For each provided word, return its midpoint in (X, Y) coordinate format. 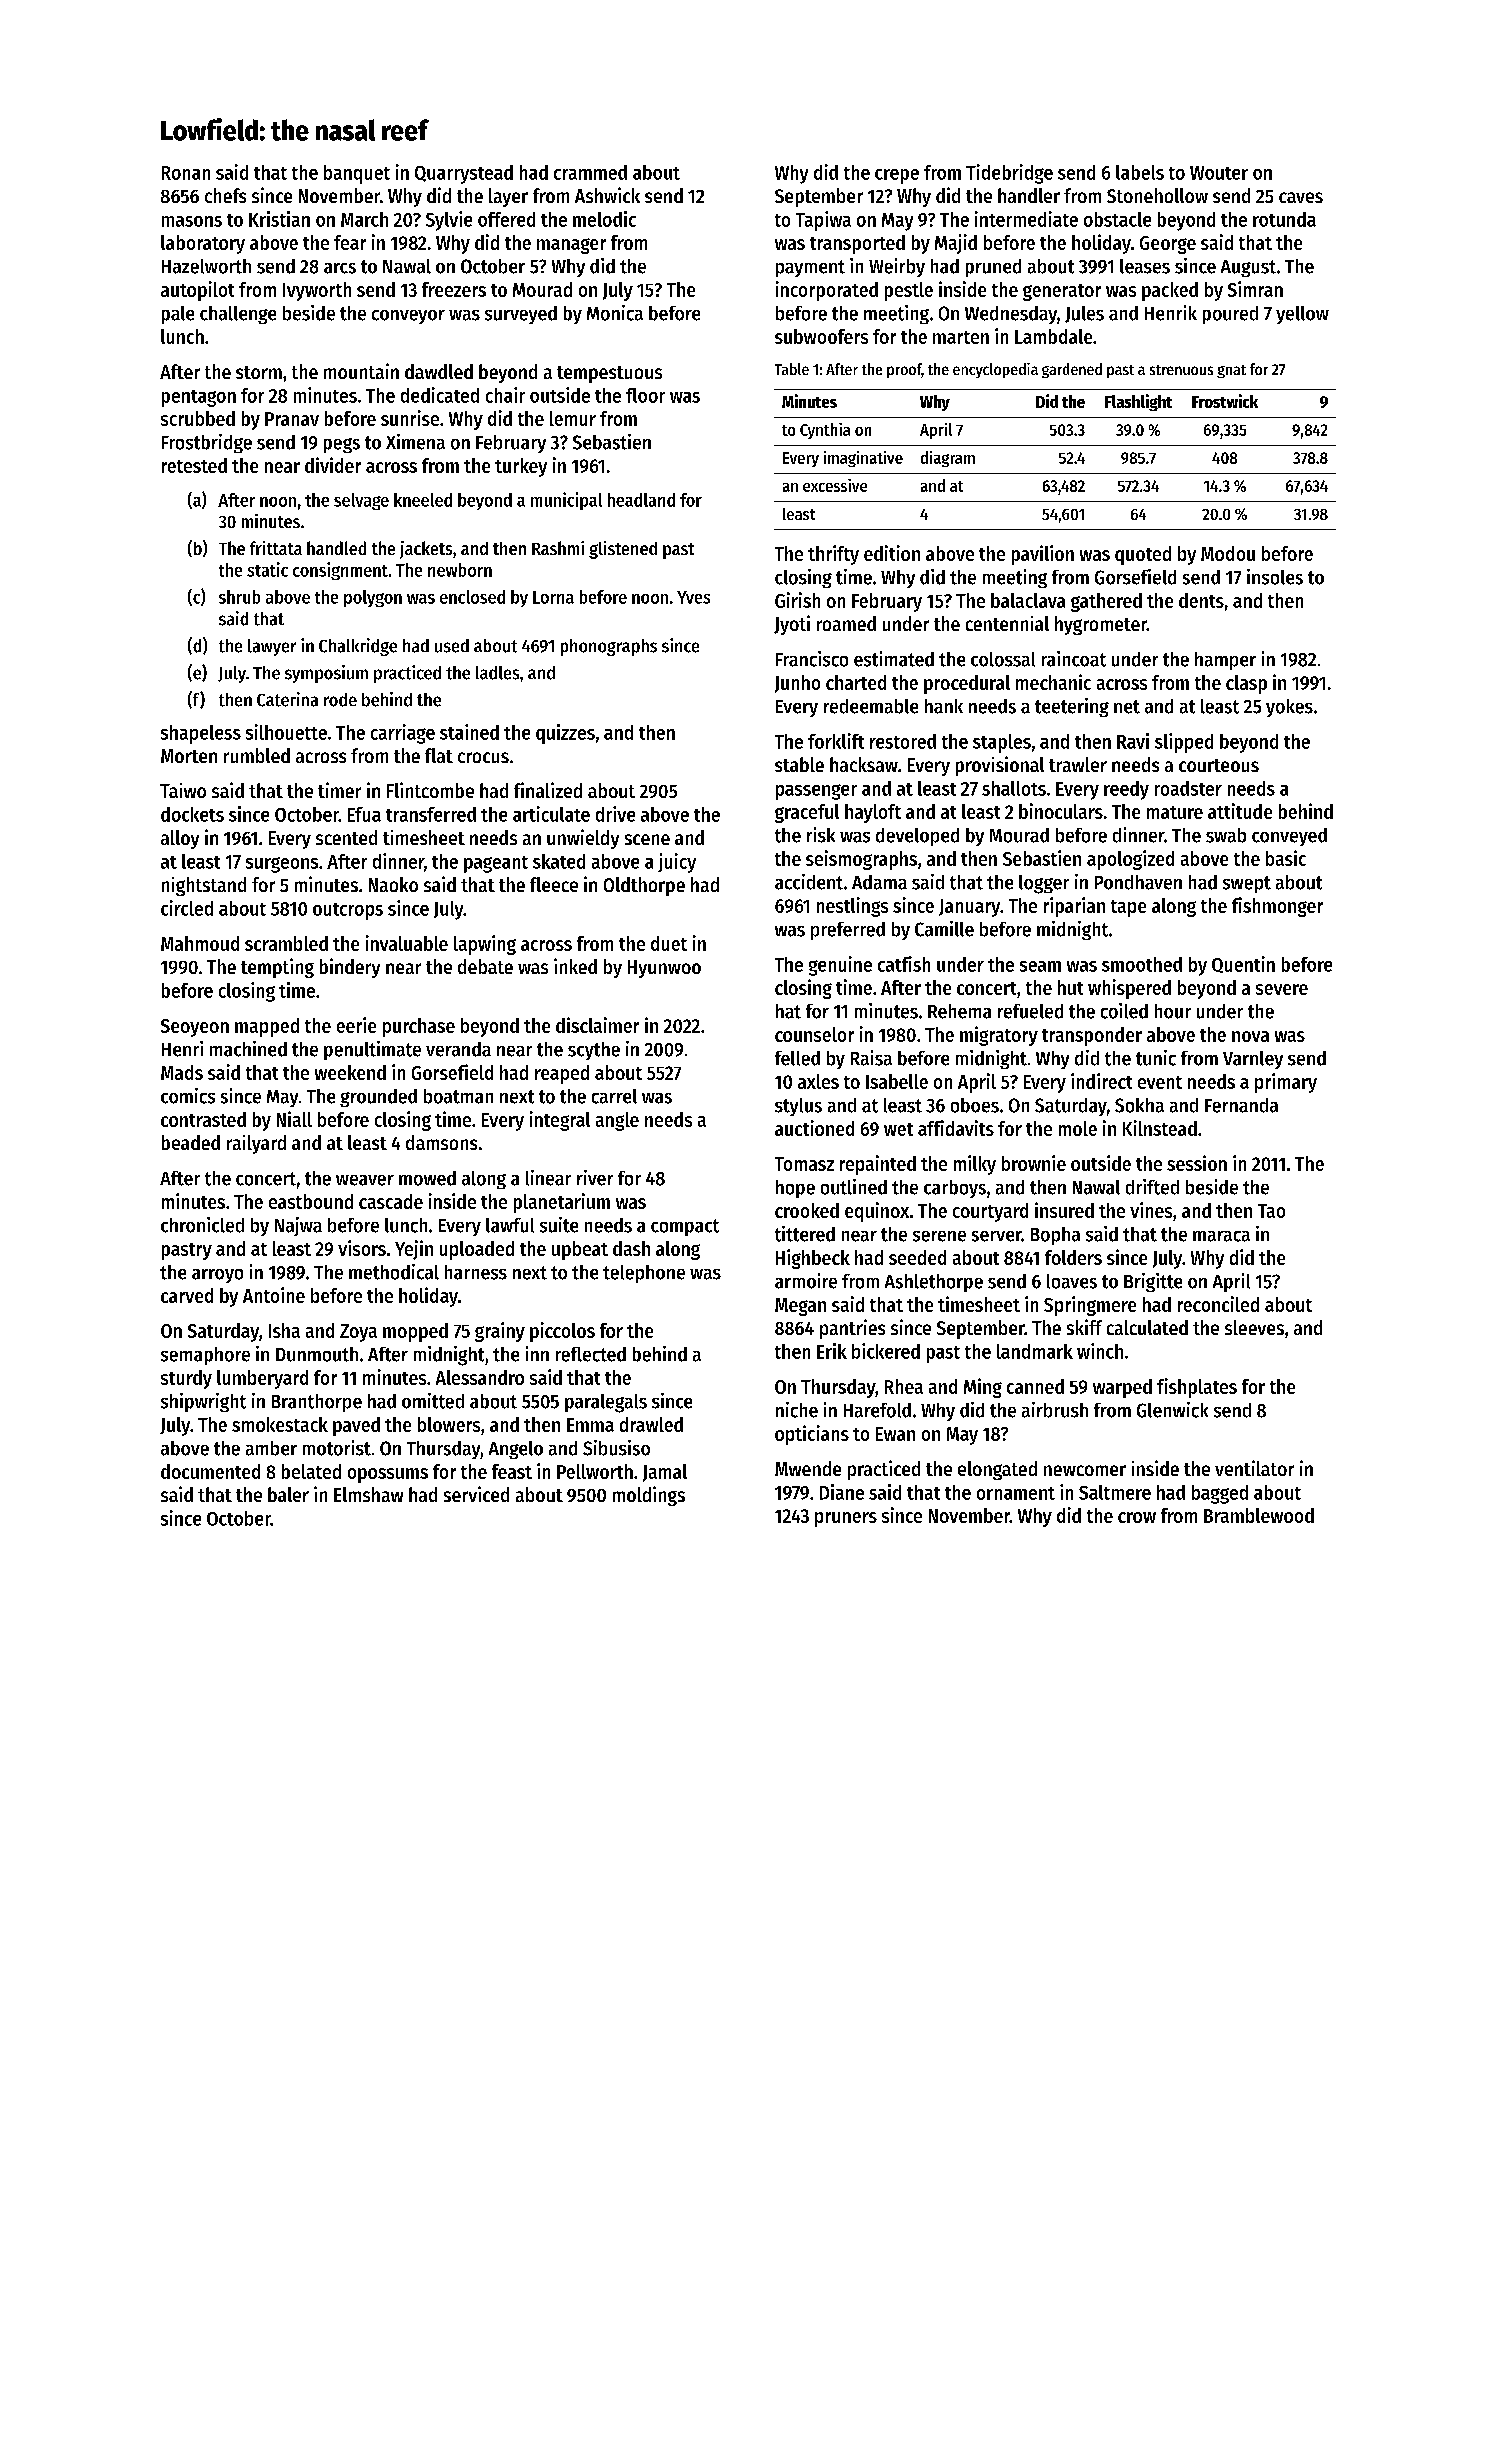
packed (1170, 291)
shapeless (201, 734)
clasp (1246, 684)
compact (685, 1227)
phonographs (609, 647)
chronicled (202, 1225)
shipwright (203, 1402)
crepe (897, 176)
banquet (357, 174)
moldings (649, 1496)
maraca (1221, 1236)
